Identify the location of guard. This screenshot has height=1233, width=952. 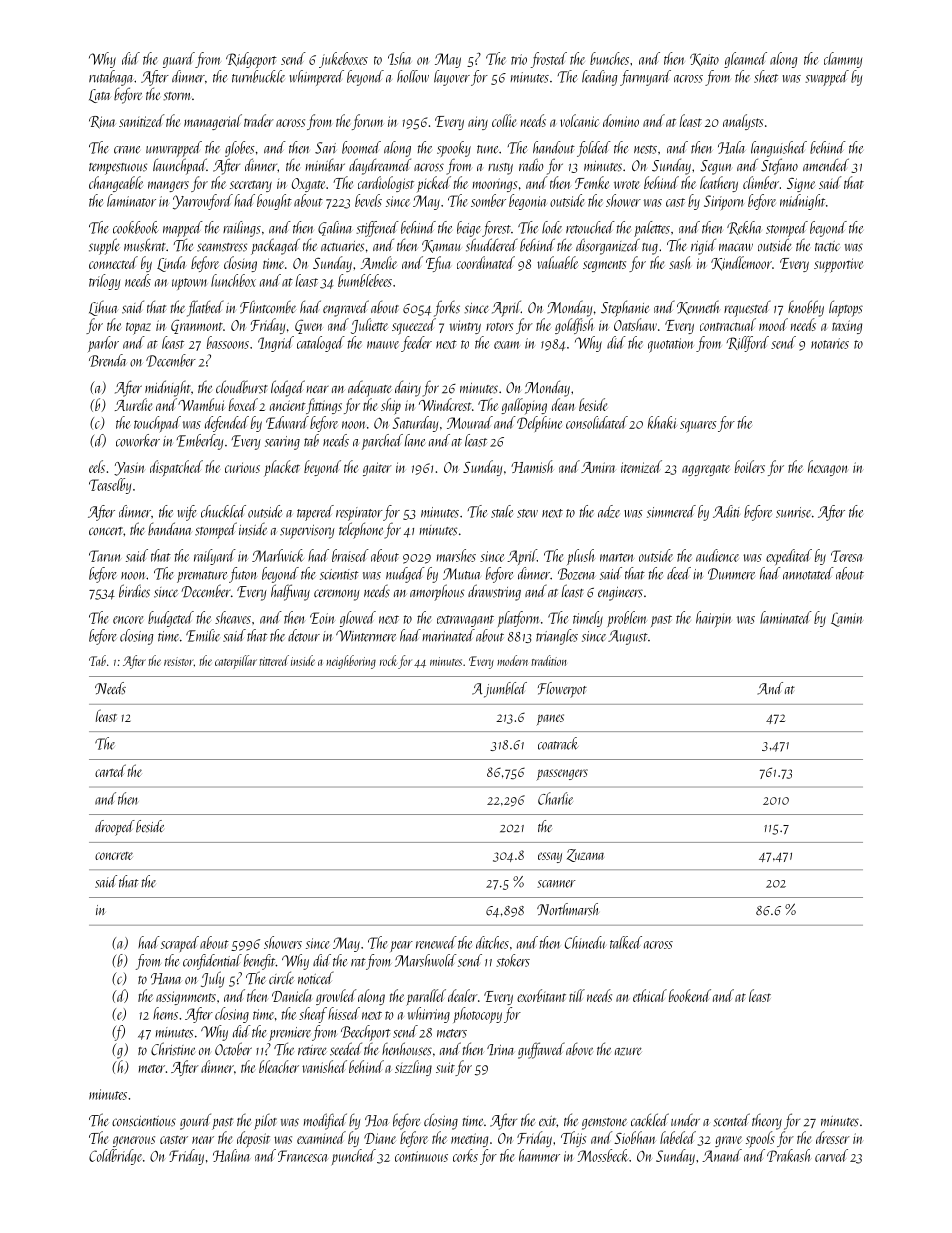
(179, 60).
